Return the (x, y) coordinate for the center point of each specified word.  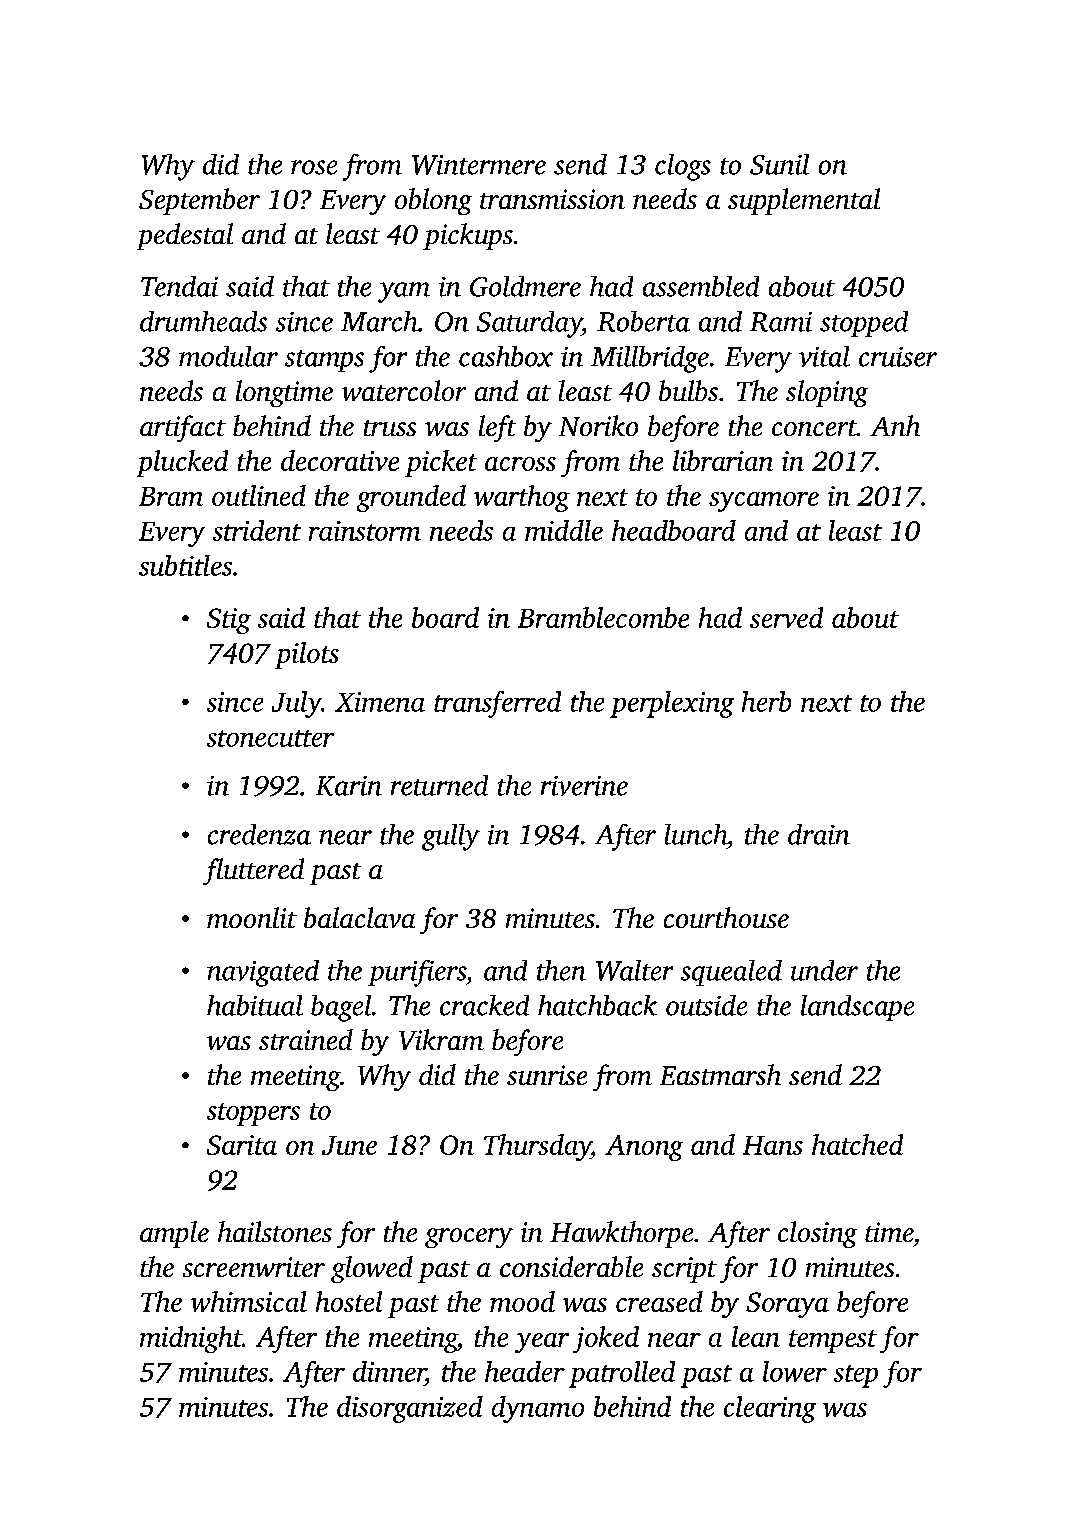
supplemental (804, 201)
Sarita (242, 1145)
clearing (770, 1409)
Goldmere (525, 286)
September (199, 201)
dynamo (538, 1409)
